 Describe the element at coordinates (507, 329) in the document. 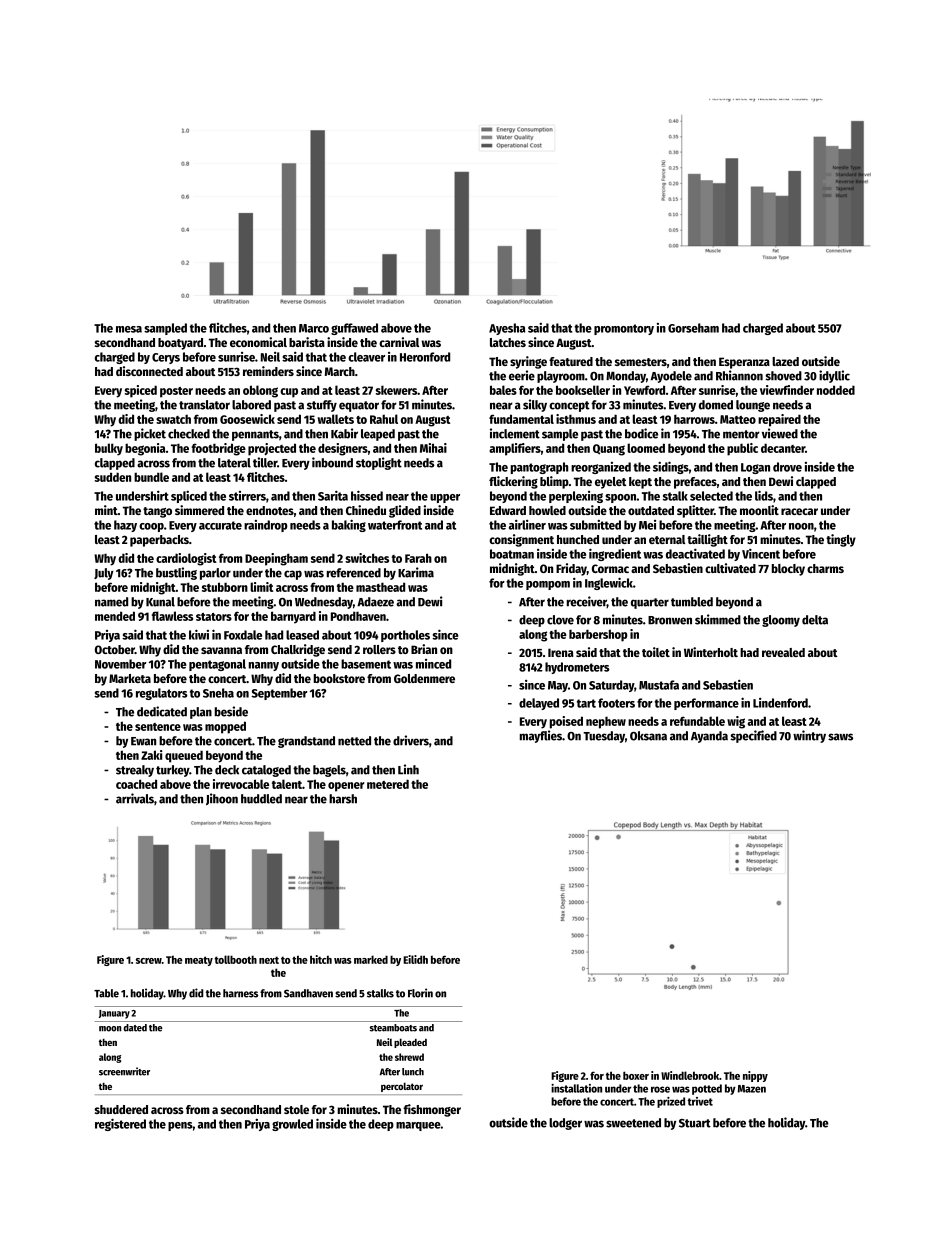

I see `Ayesha` at that location.
